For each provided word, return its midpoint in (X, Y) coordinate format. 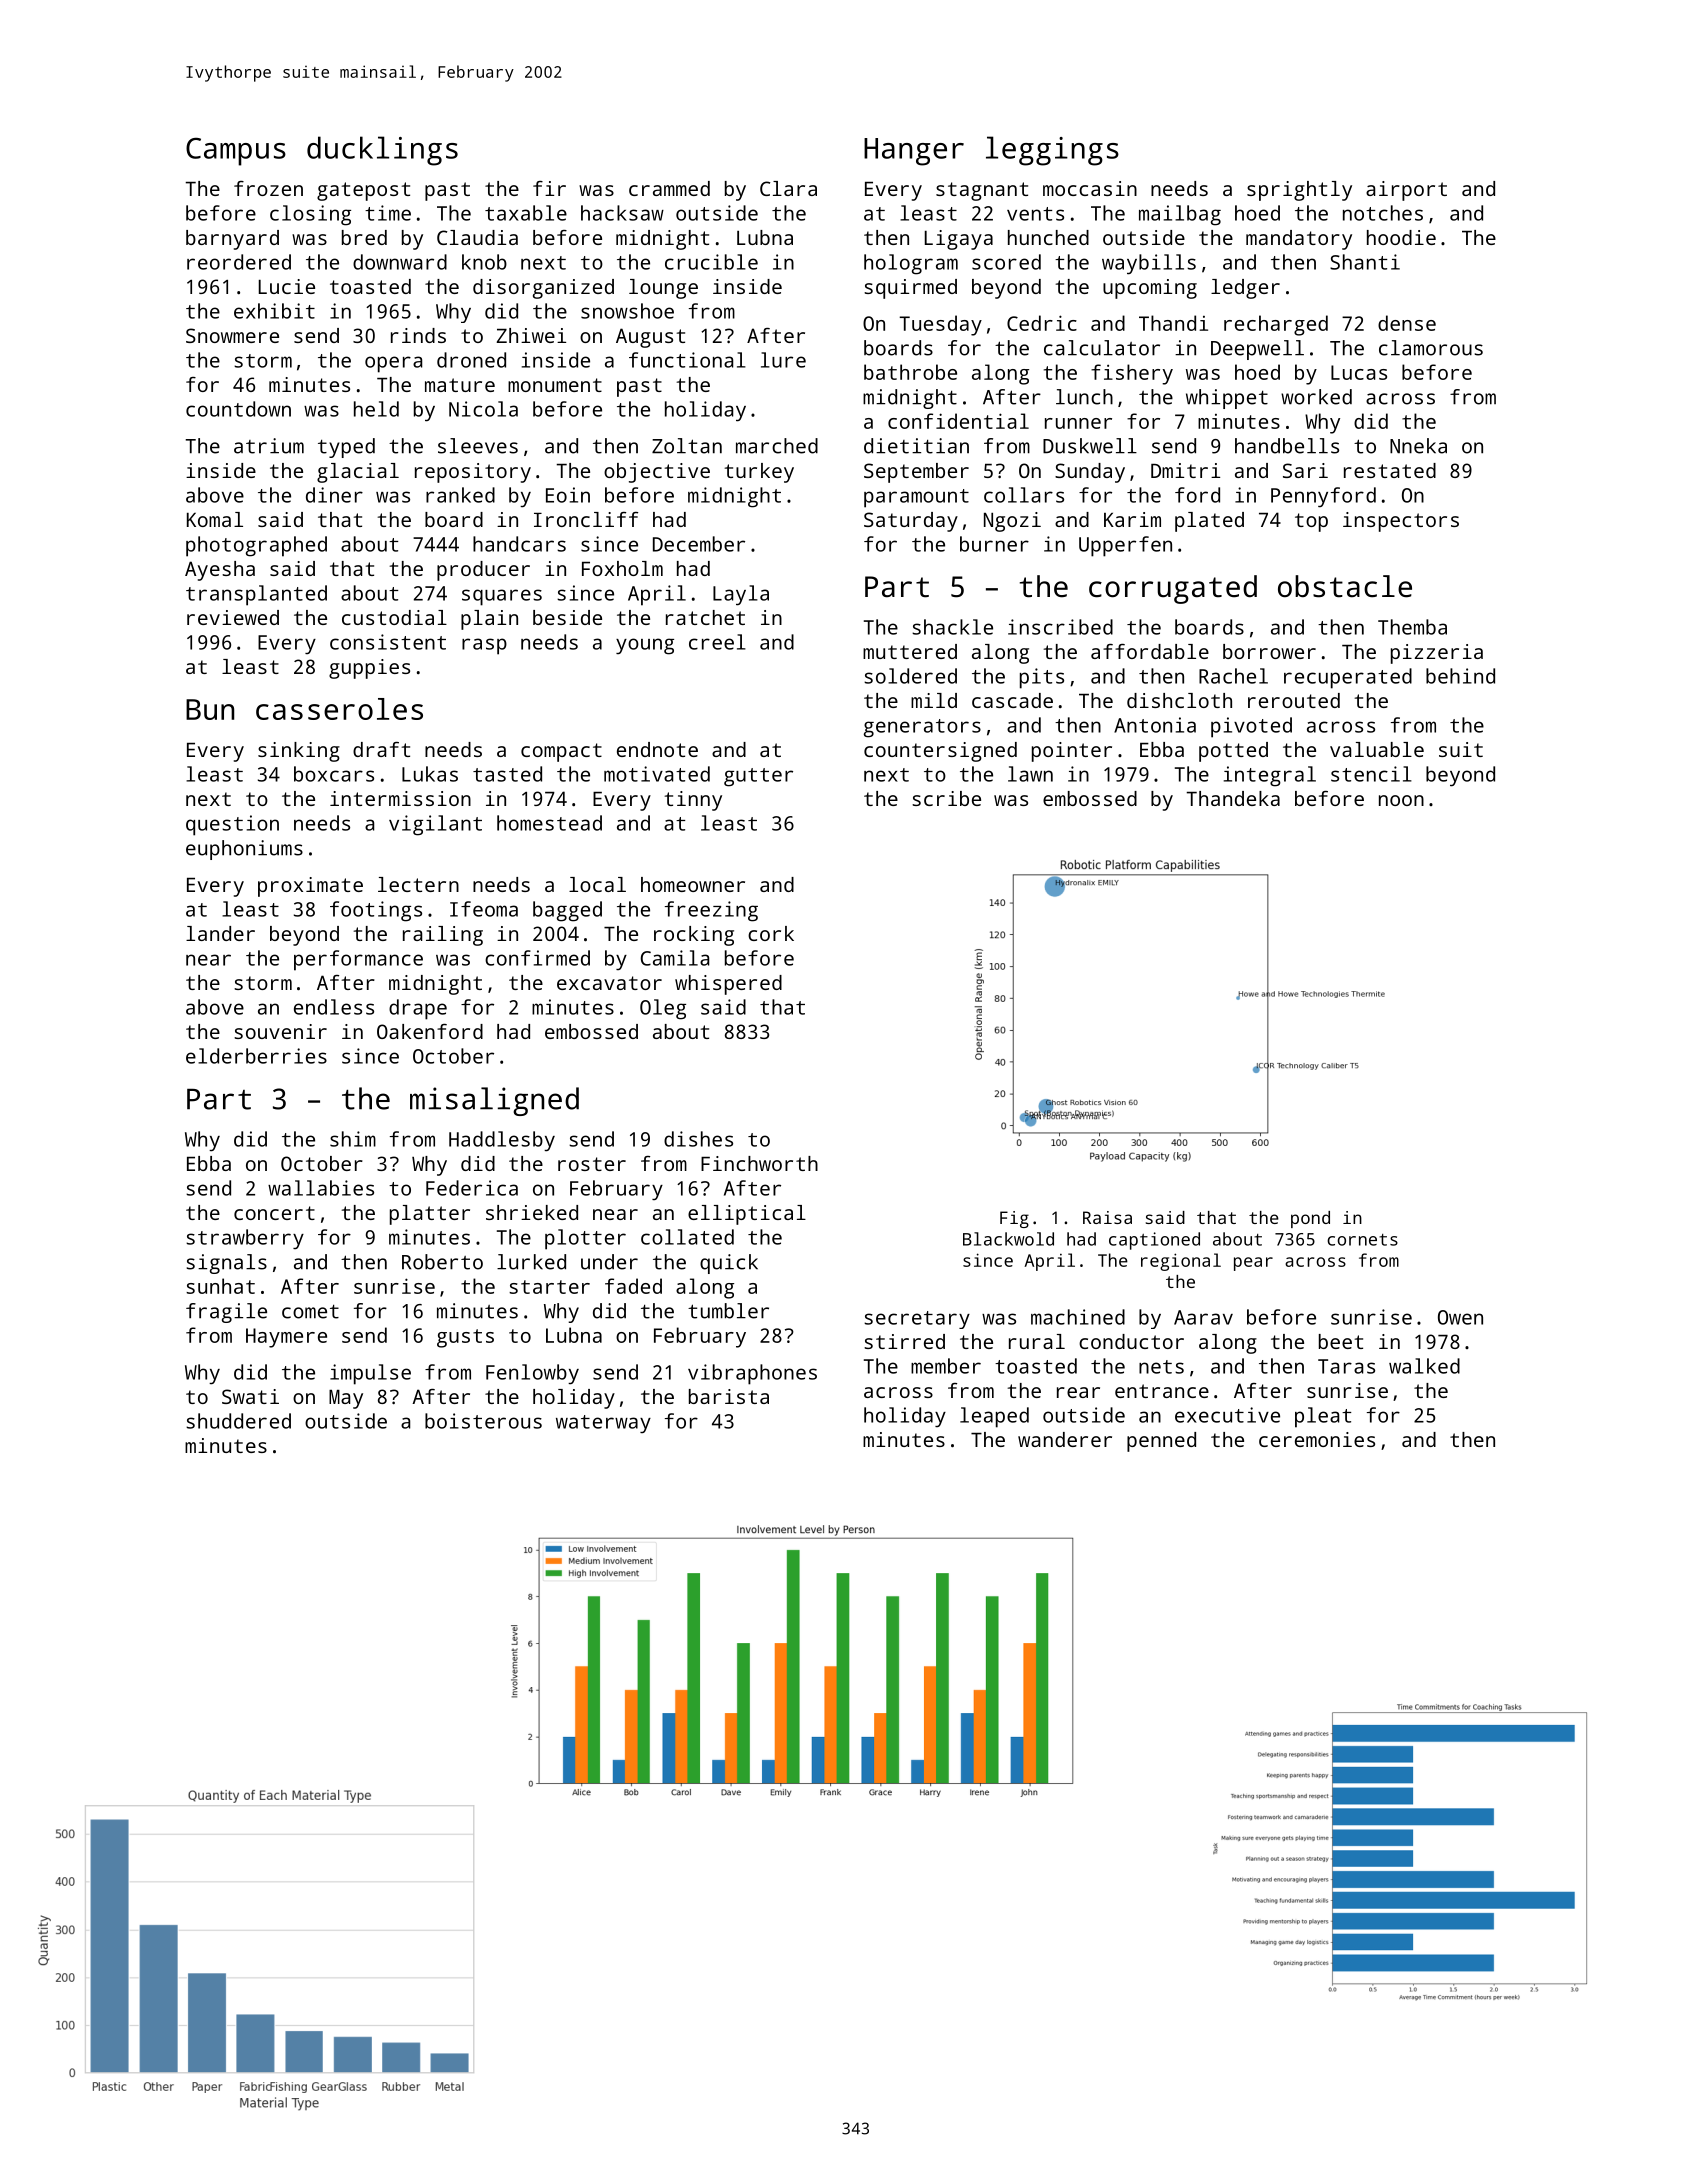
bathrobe (910, 372)
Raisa (1107, 1217)
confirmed (537, 958)
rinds (418, 335)
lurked (531, 1262)
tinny (693, 801)
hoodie (1401, 237)
